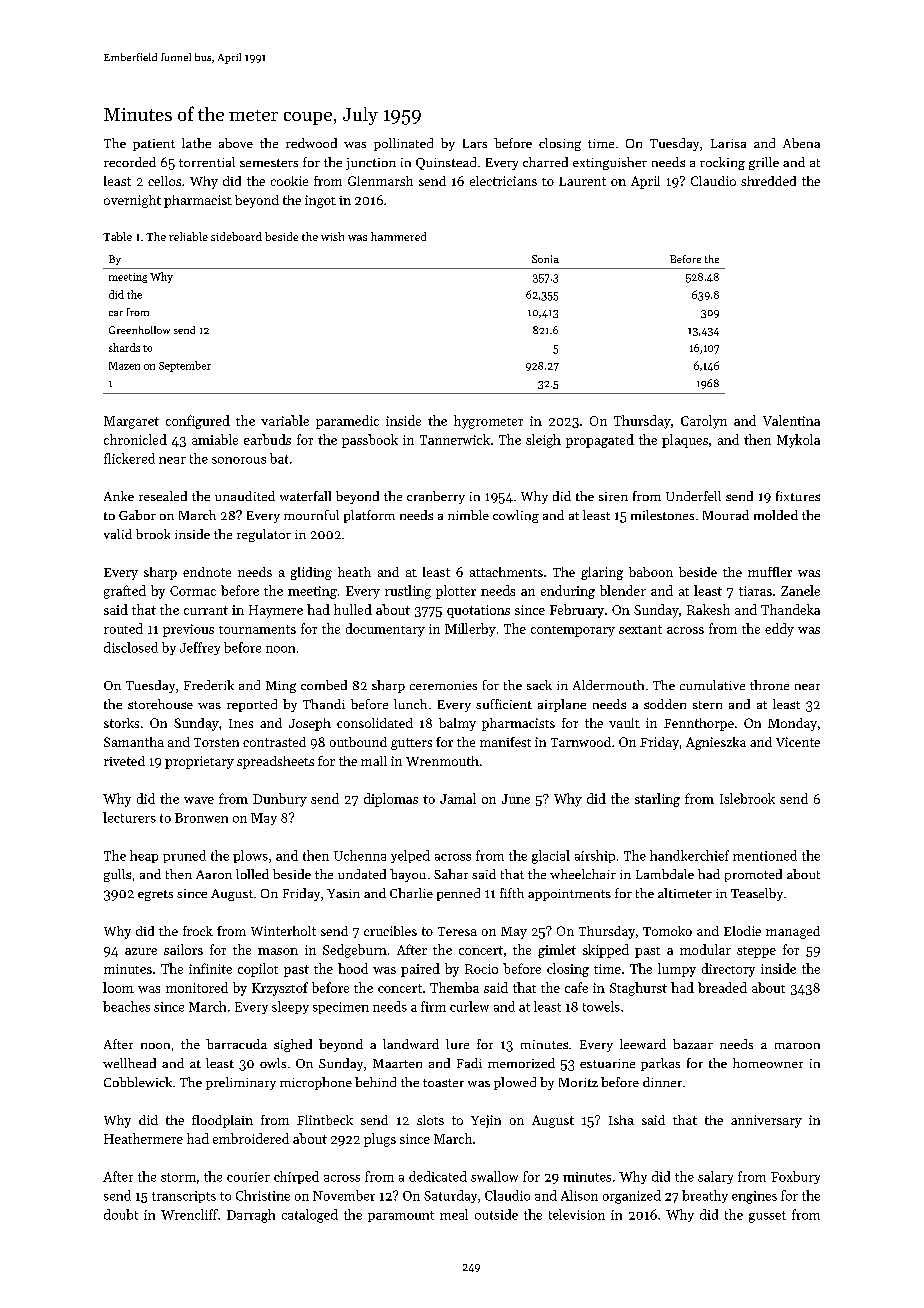 Image resolution: width=924 pixels, height=1308 pixels. What do you see at coordinates (651, 572) in the screenshot?
I see `baboon` at bounding box center [651, 572].
